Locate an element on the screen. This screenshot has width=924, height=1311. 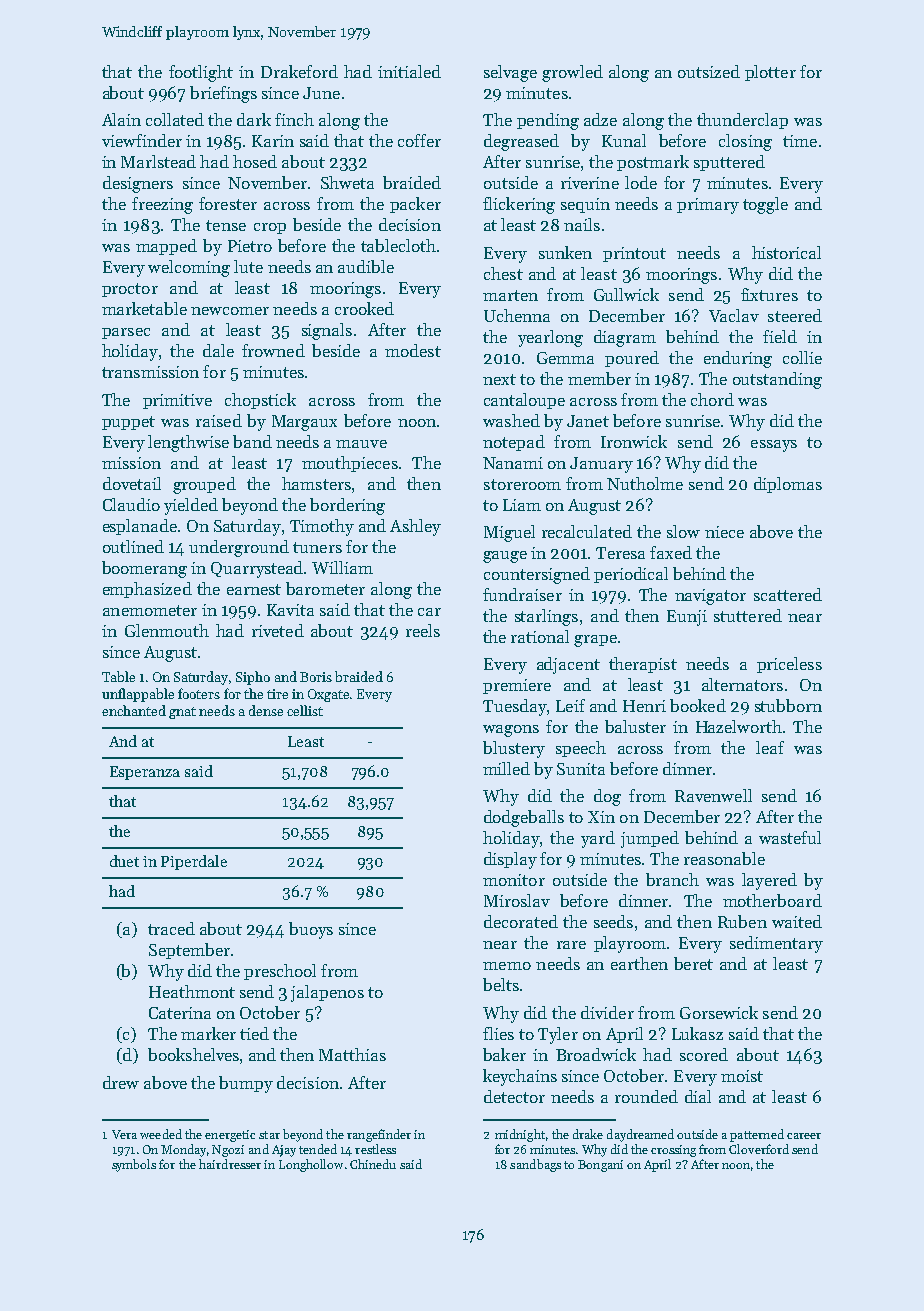
outstanding is located at coordinates (777, 380).
